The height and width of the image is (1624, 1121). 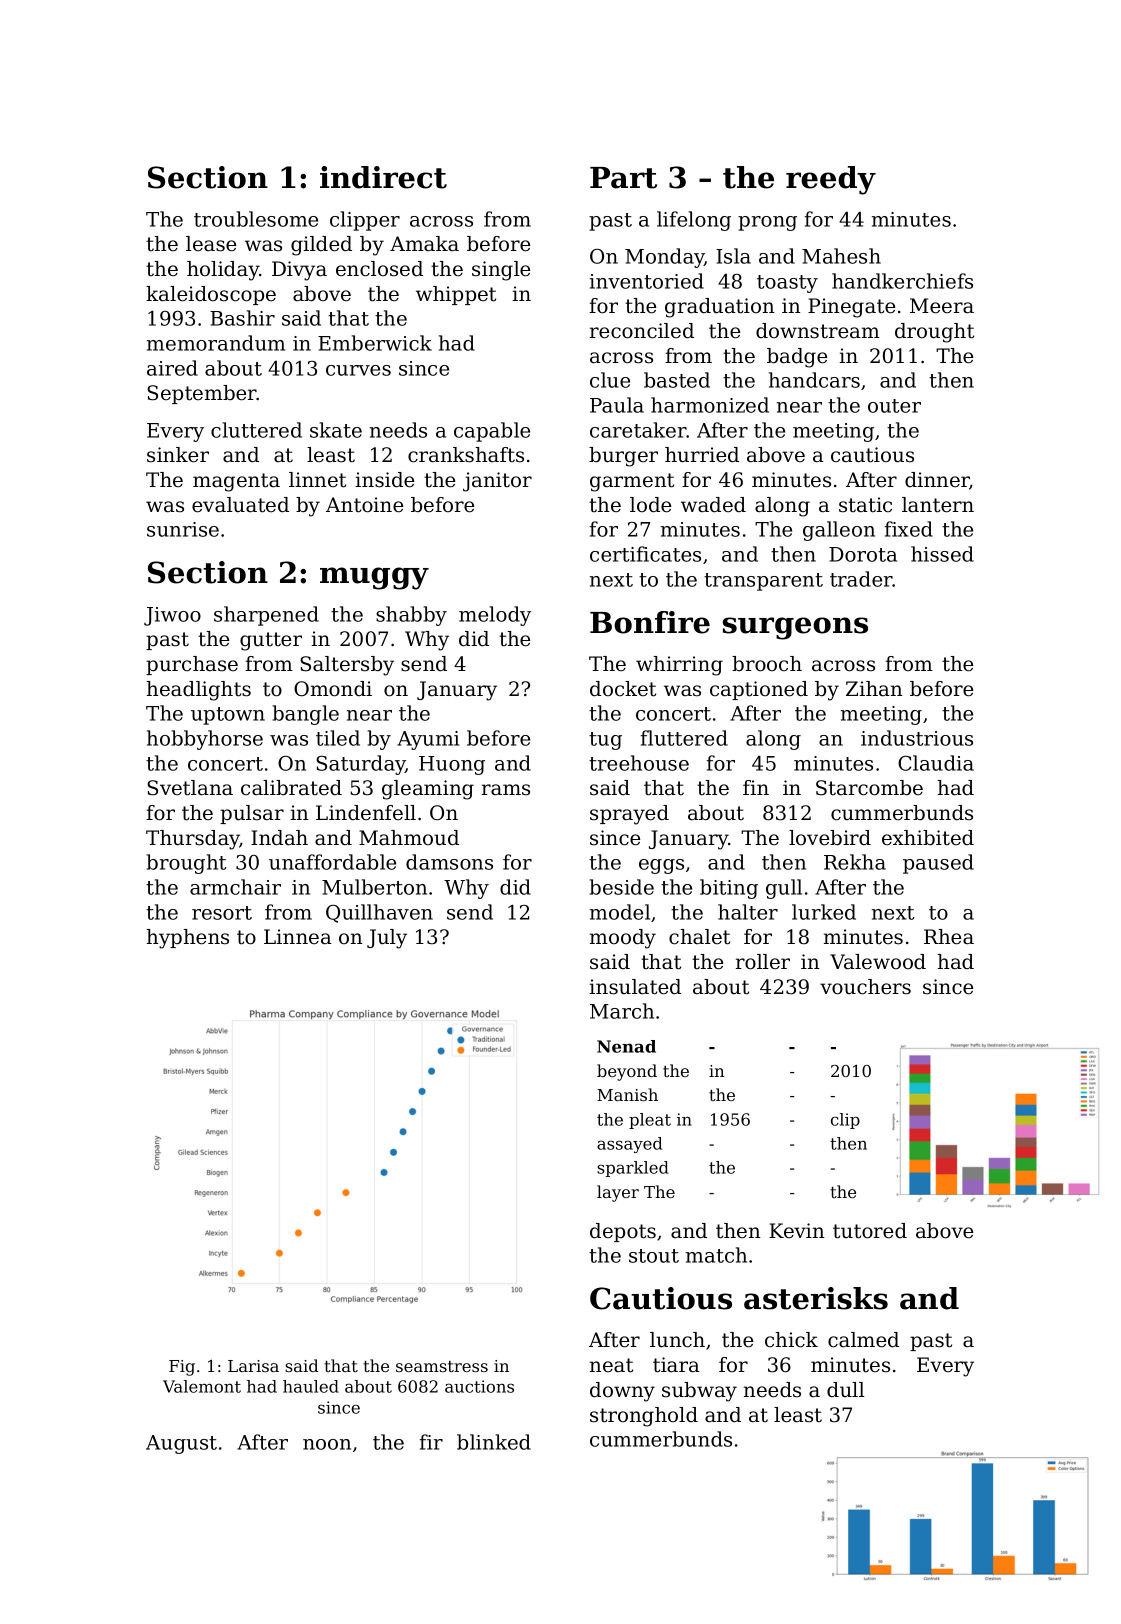 What do you see at coordinates (645, 554) in the image?
I see `certificates` at bounding box center [645, 554].
